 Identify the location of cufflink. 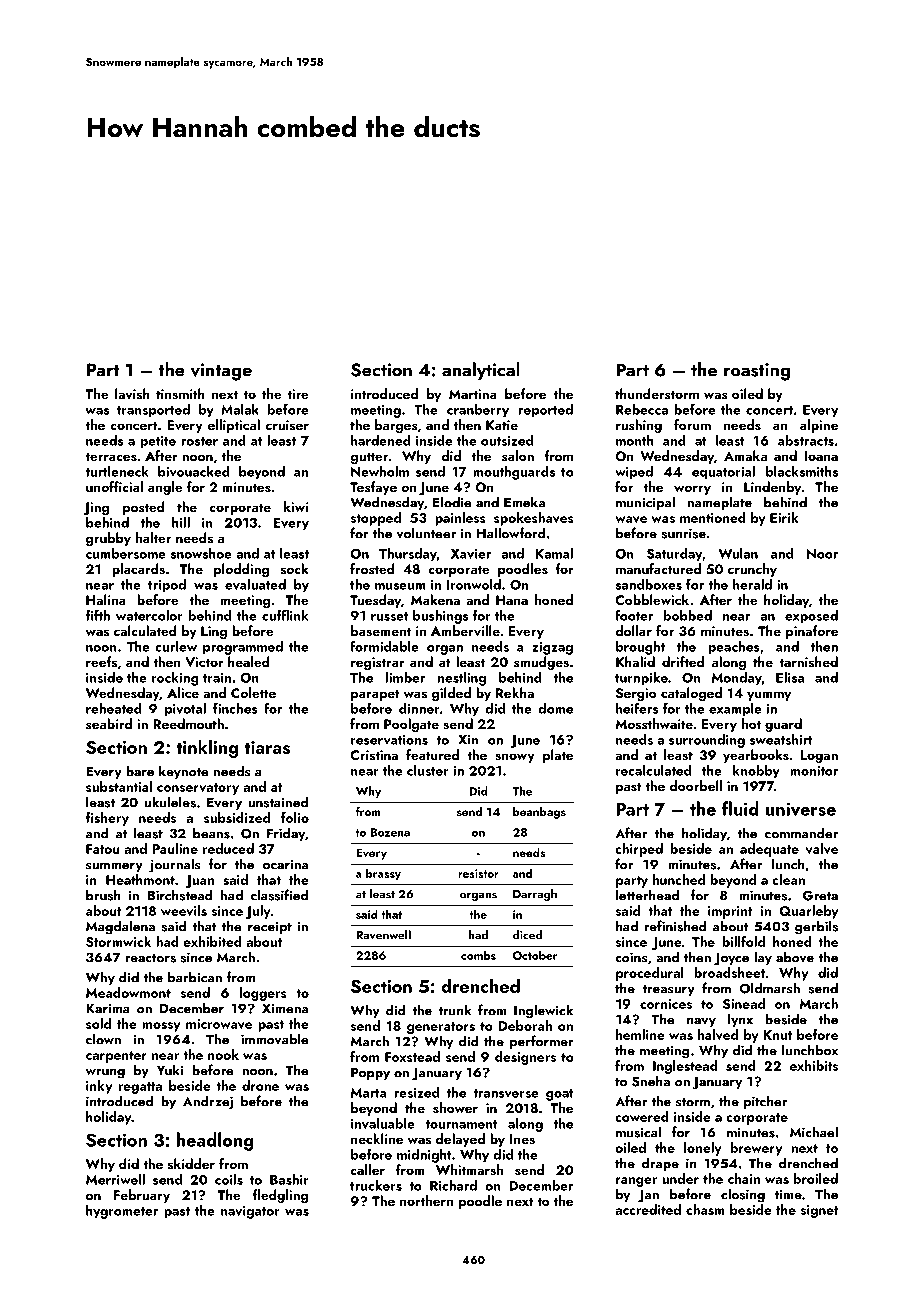
(285, 615).
